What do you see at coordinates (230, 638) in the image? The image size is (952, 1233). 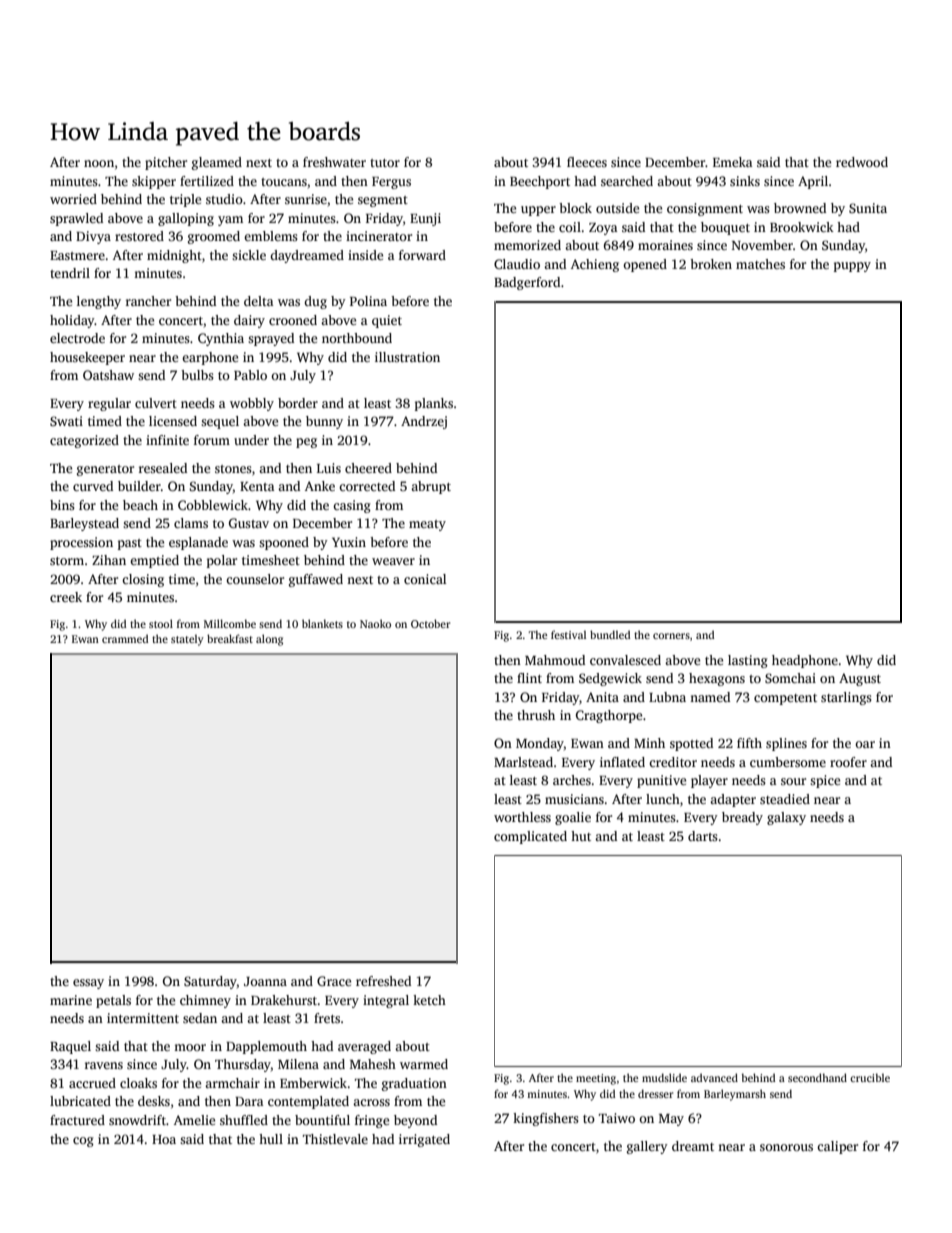 I see `breakfast` at bounding box center [230, 638].
